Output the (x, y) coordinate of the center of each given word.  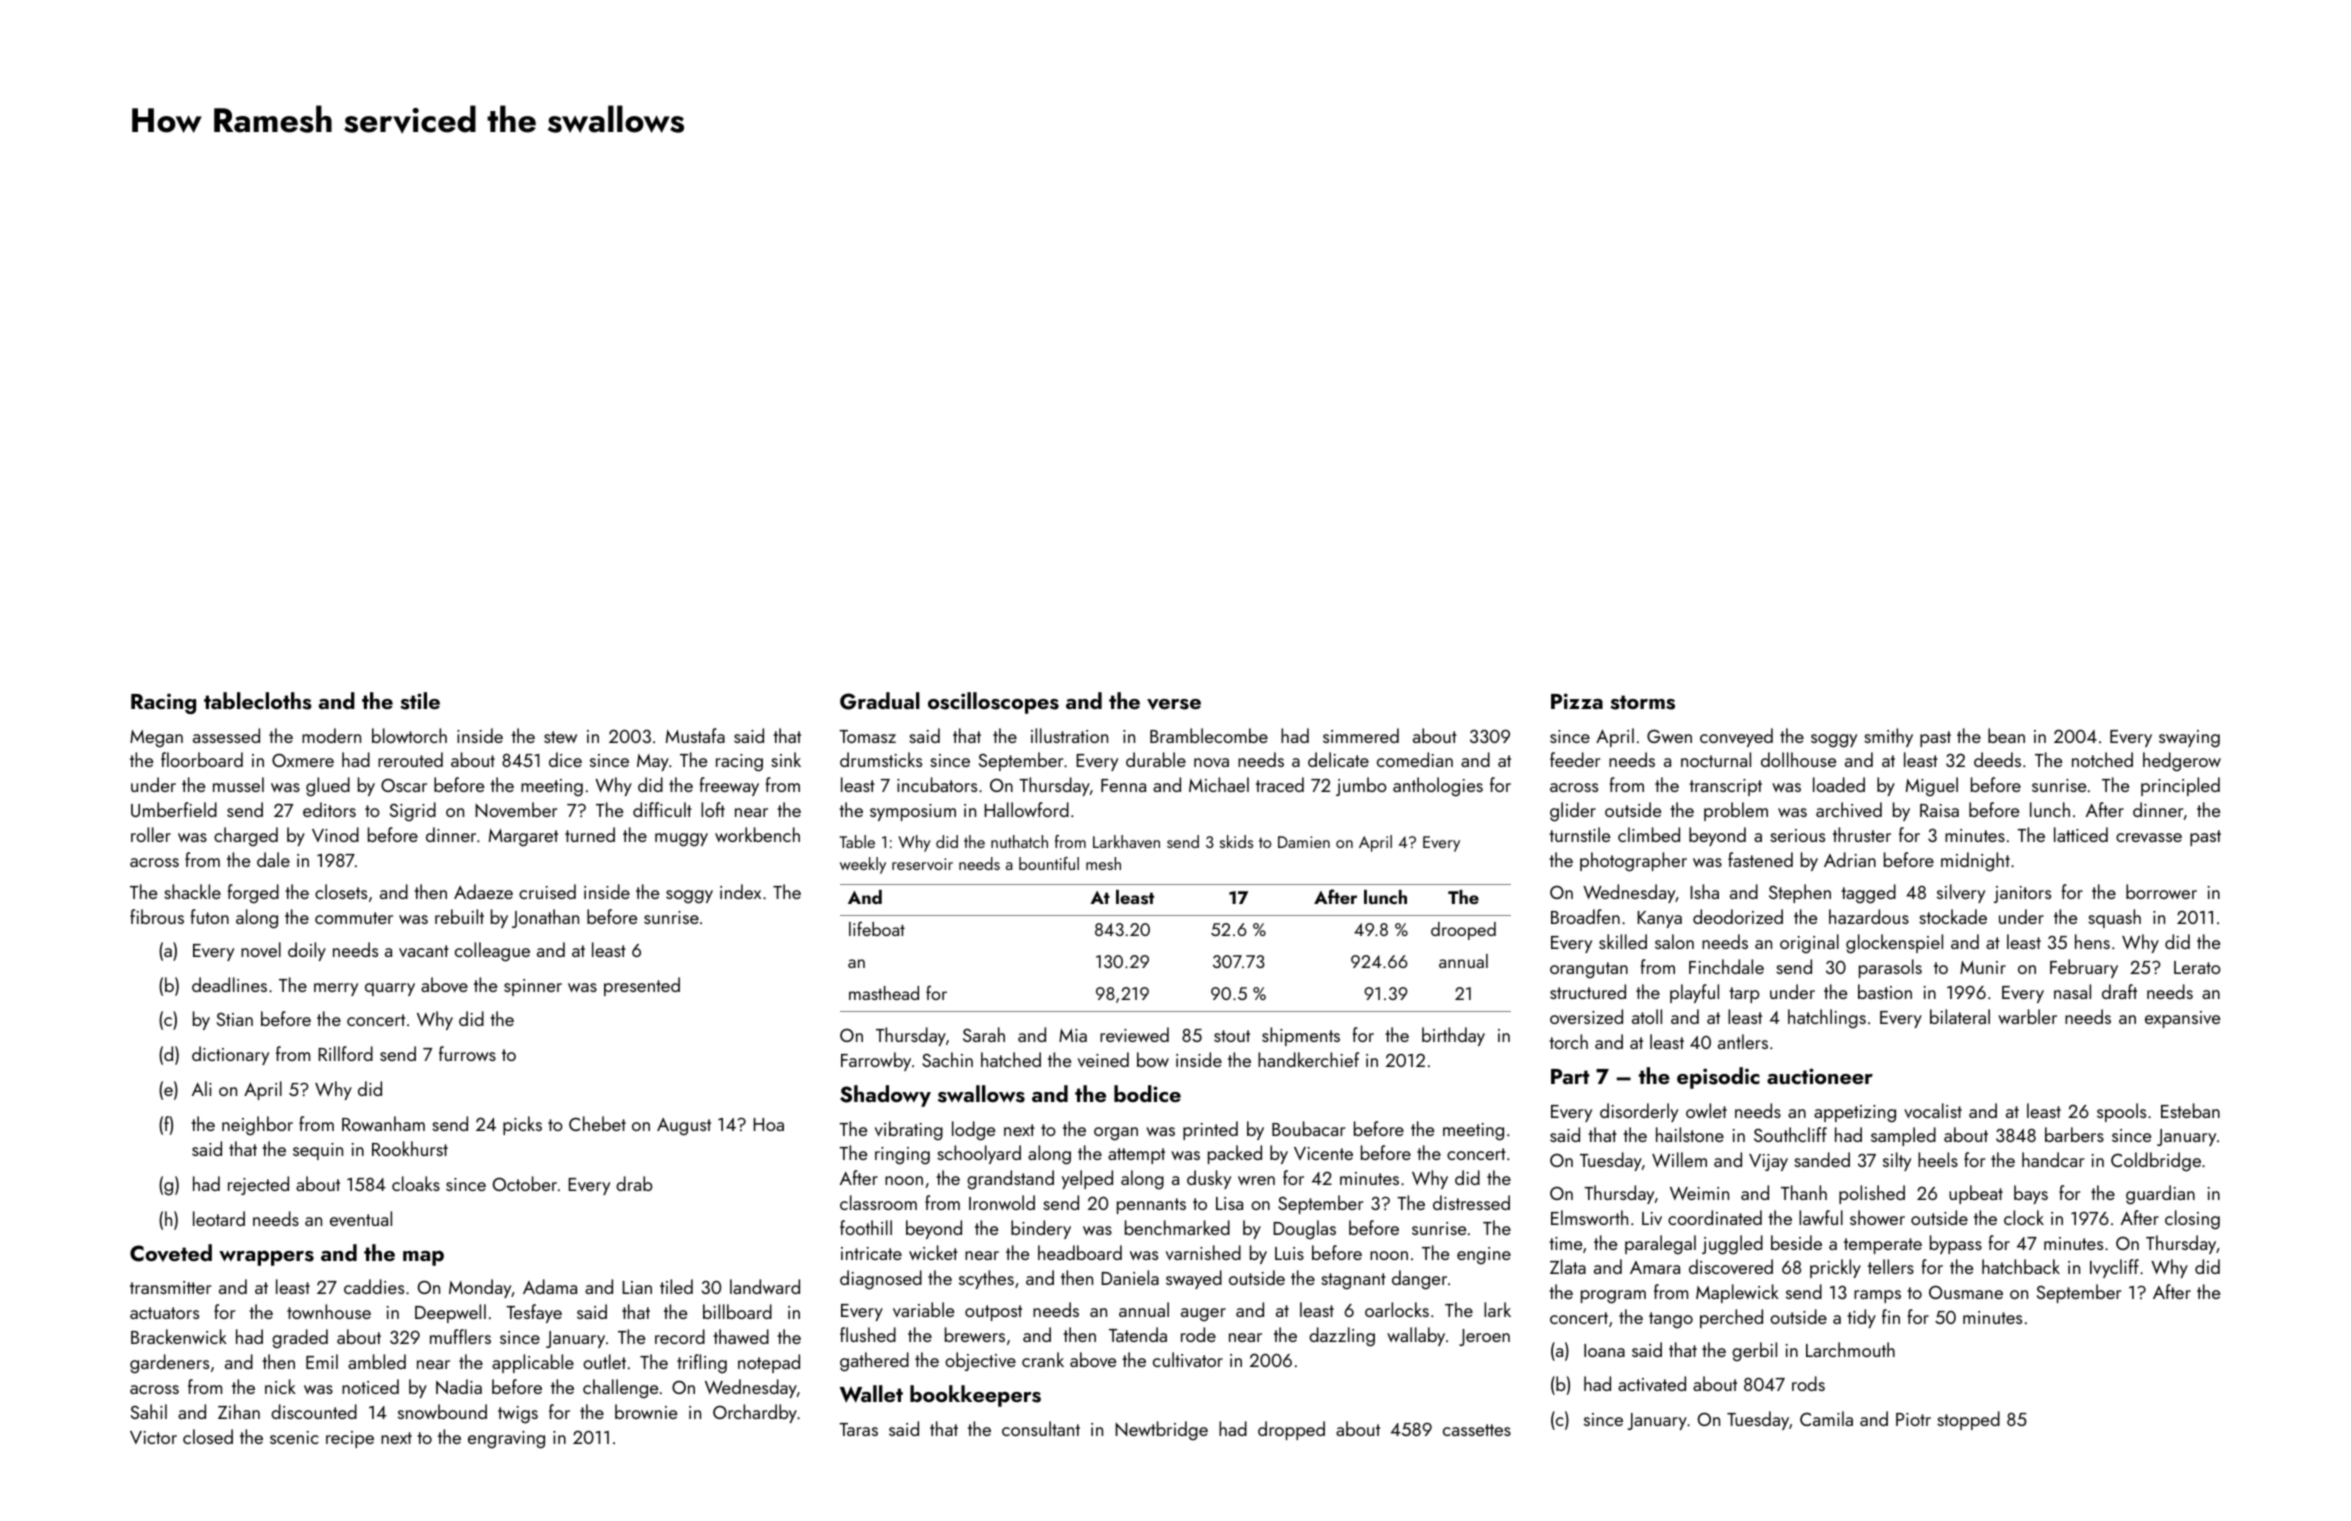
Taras (858, 1429)
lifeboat (877, 928)
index (740, 891)
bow (1153, 1059)
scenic (294, 1437)
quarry (390, 989)
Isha (1704, 891)
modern (331, 735)
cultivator (1188, 1359)
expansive (2182, 1019)
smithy (1888, 737)
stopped (1968, 1420)
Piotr (1913, 1419)
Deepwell (450, 1313)
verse (1174, 704)
